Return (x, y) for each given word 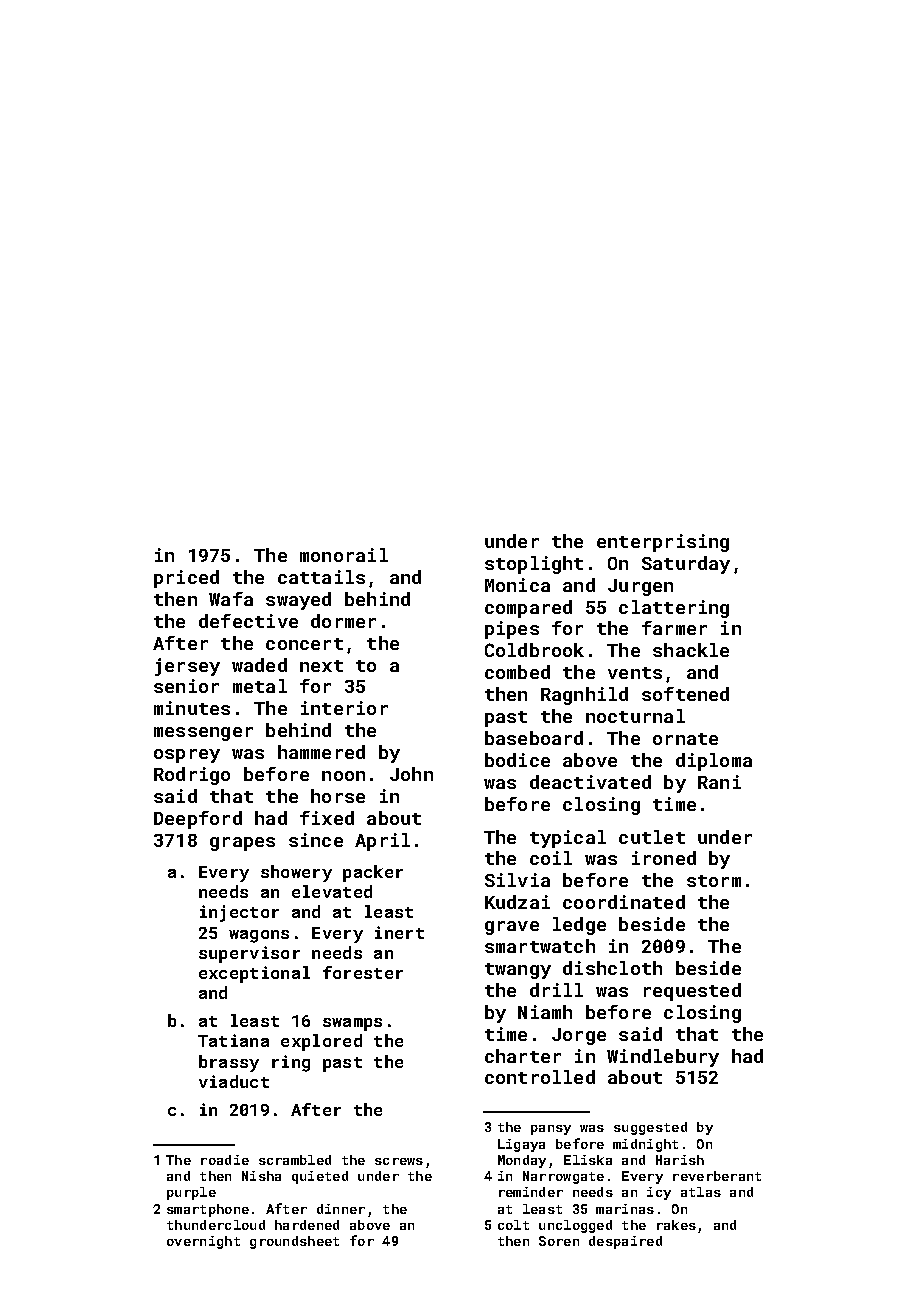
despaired (625, 1242)
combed (517, 672)
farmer (674, 628)
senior (186, 686)
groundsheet (294, 1242)
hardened (307, 1225)
